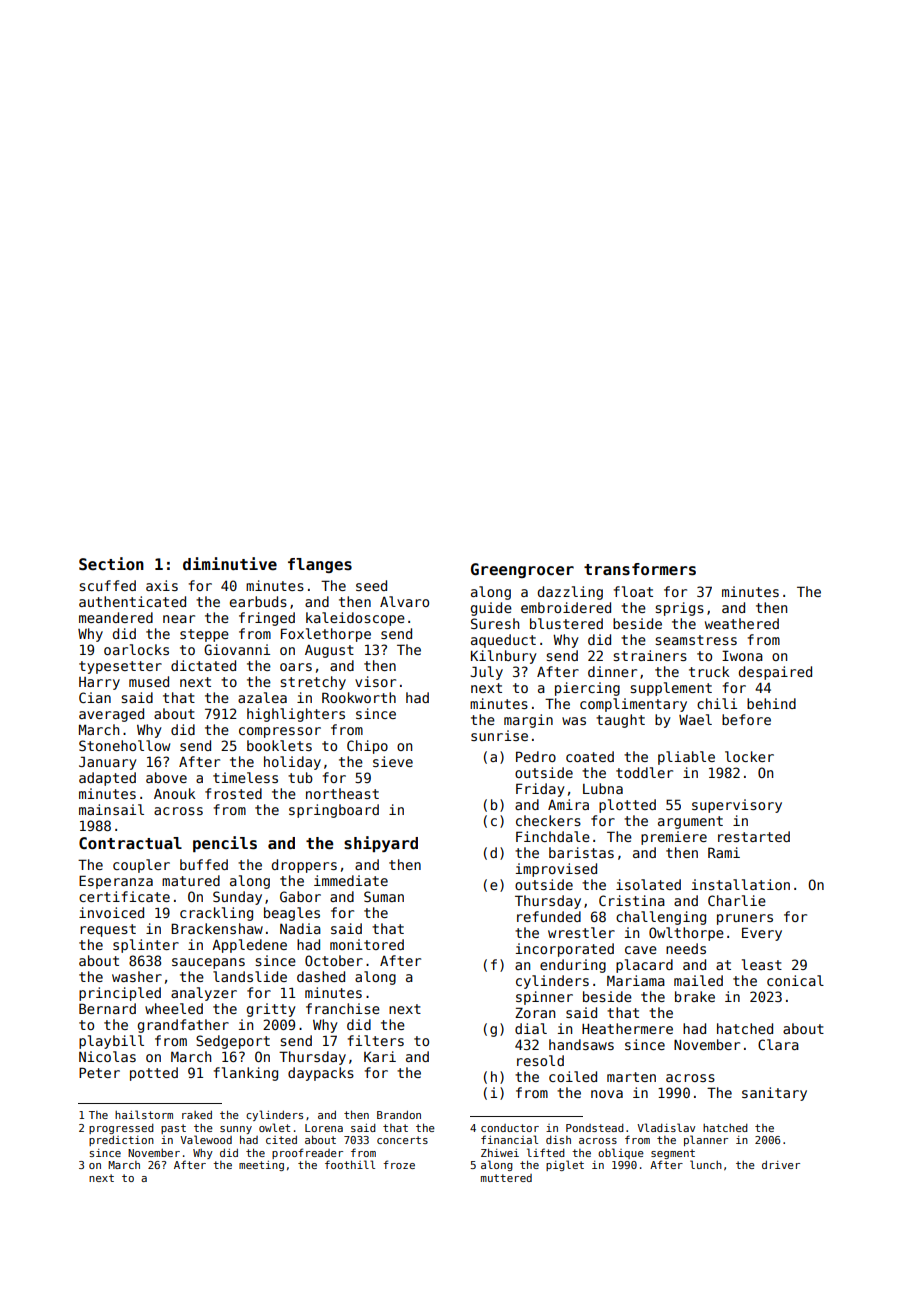  What do you see at coordinates (640, 569) in the screenshot?
I see `transformers` at bounding box center [640, 569].
